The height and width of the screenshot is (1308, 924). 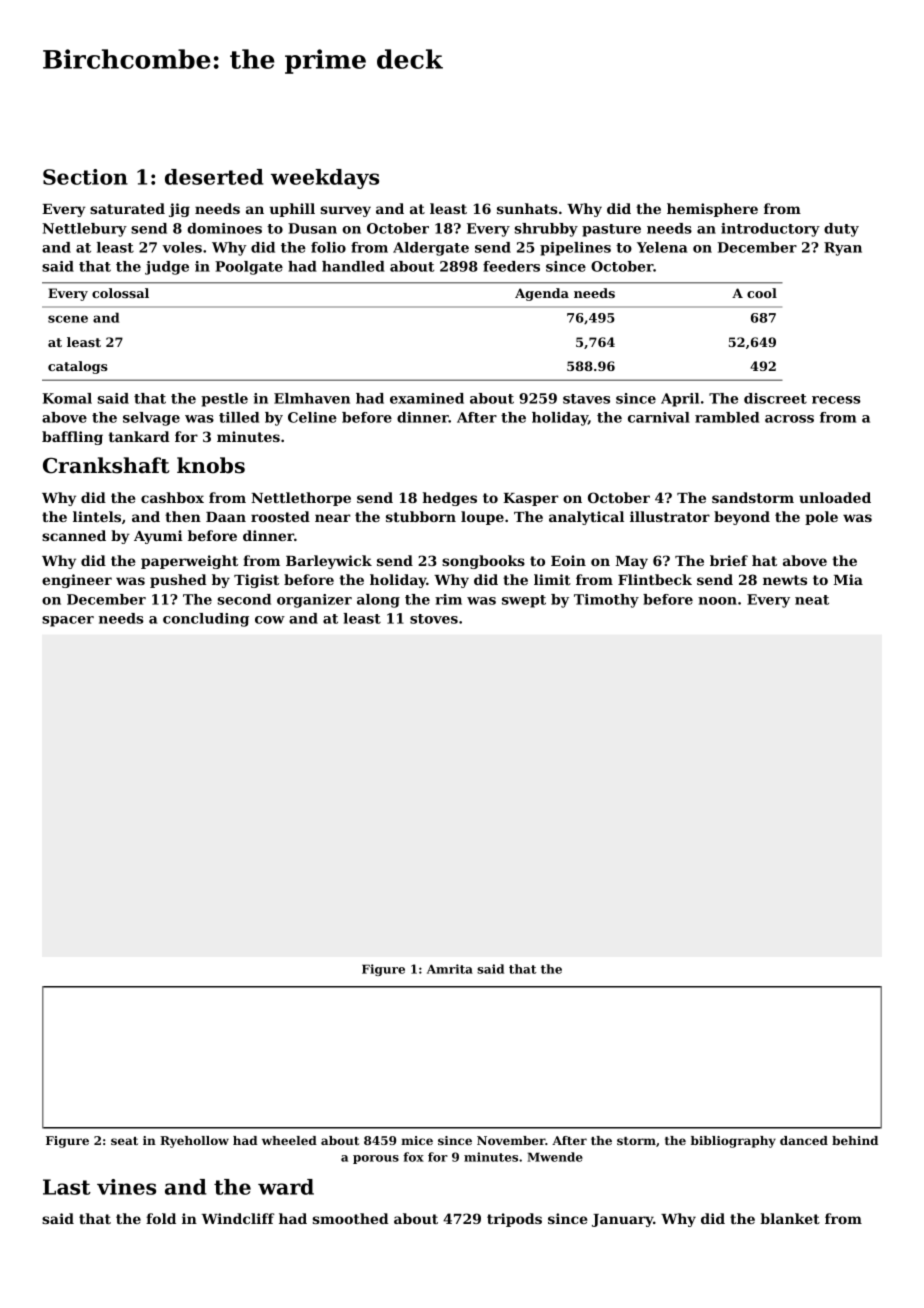 I want to click on staves, so click(x=586, y=399).
